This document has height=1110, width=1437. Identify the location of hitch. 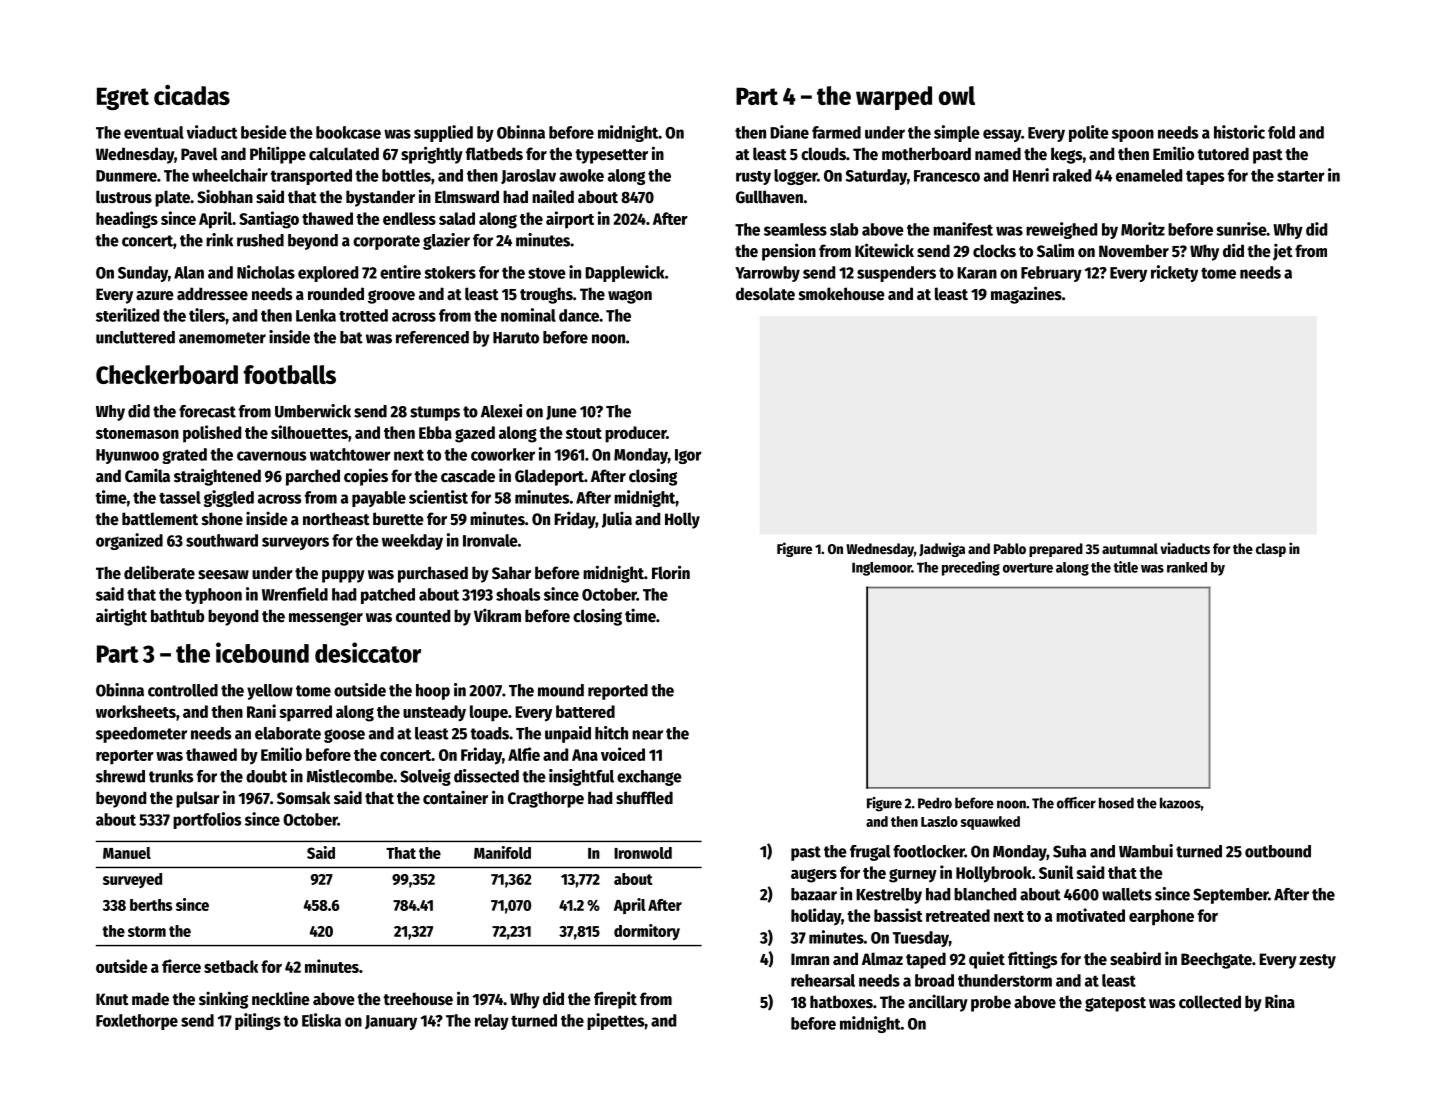
(611, 733).
